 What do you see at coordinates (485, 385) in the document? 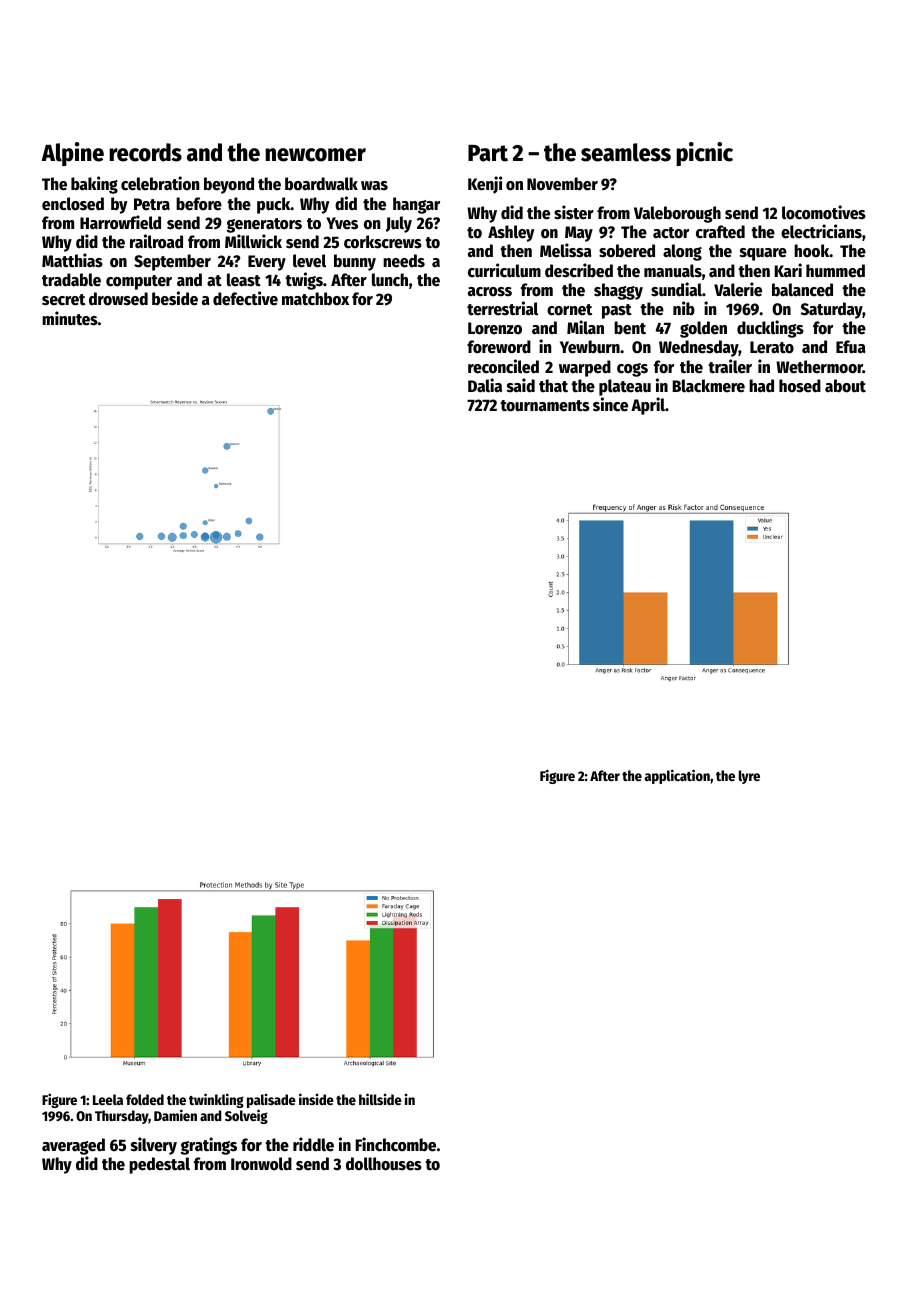
I see `Dalia` at bounding box center [485, 385].
